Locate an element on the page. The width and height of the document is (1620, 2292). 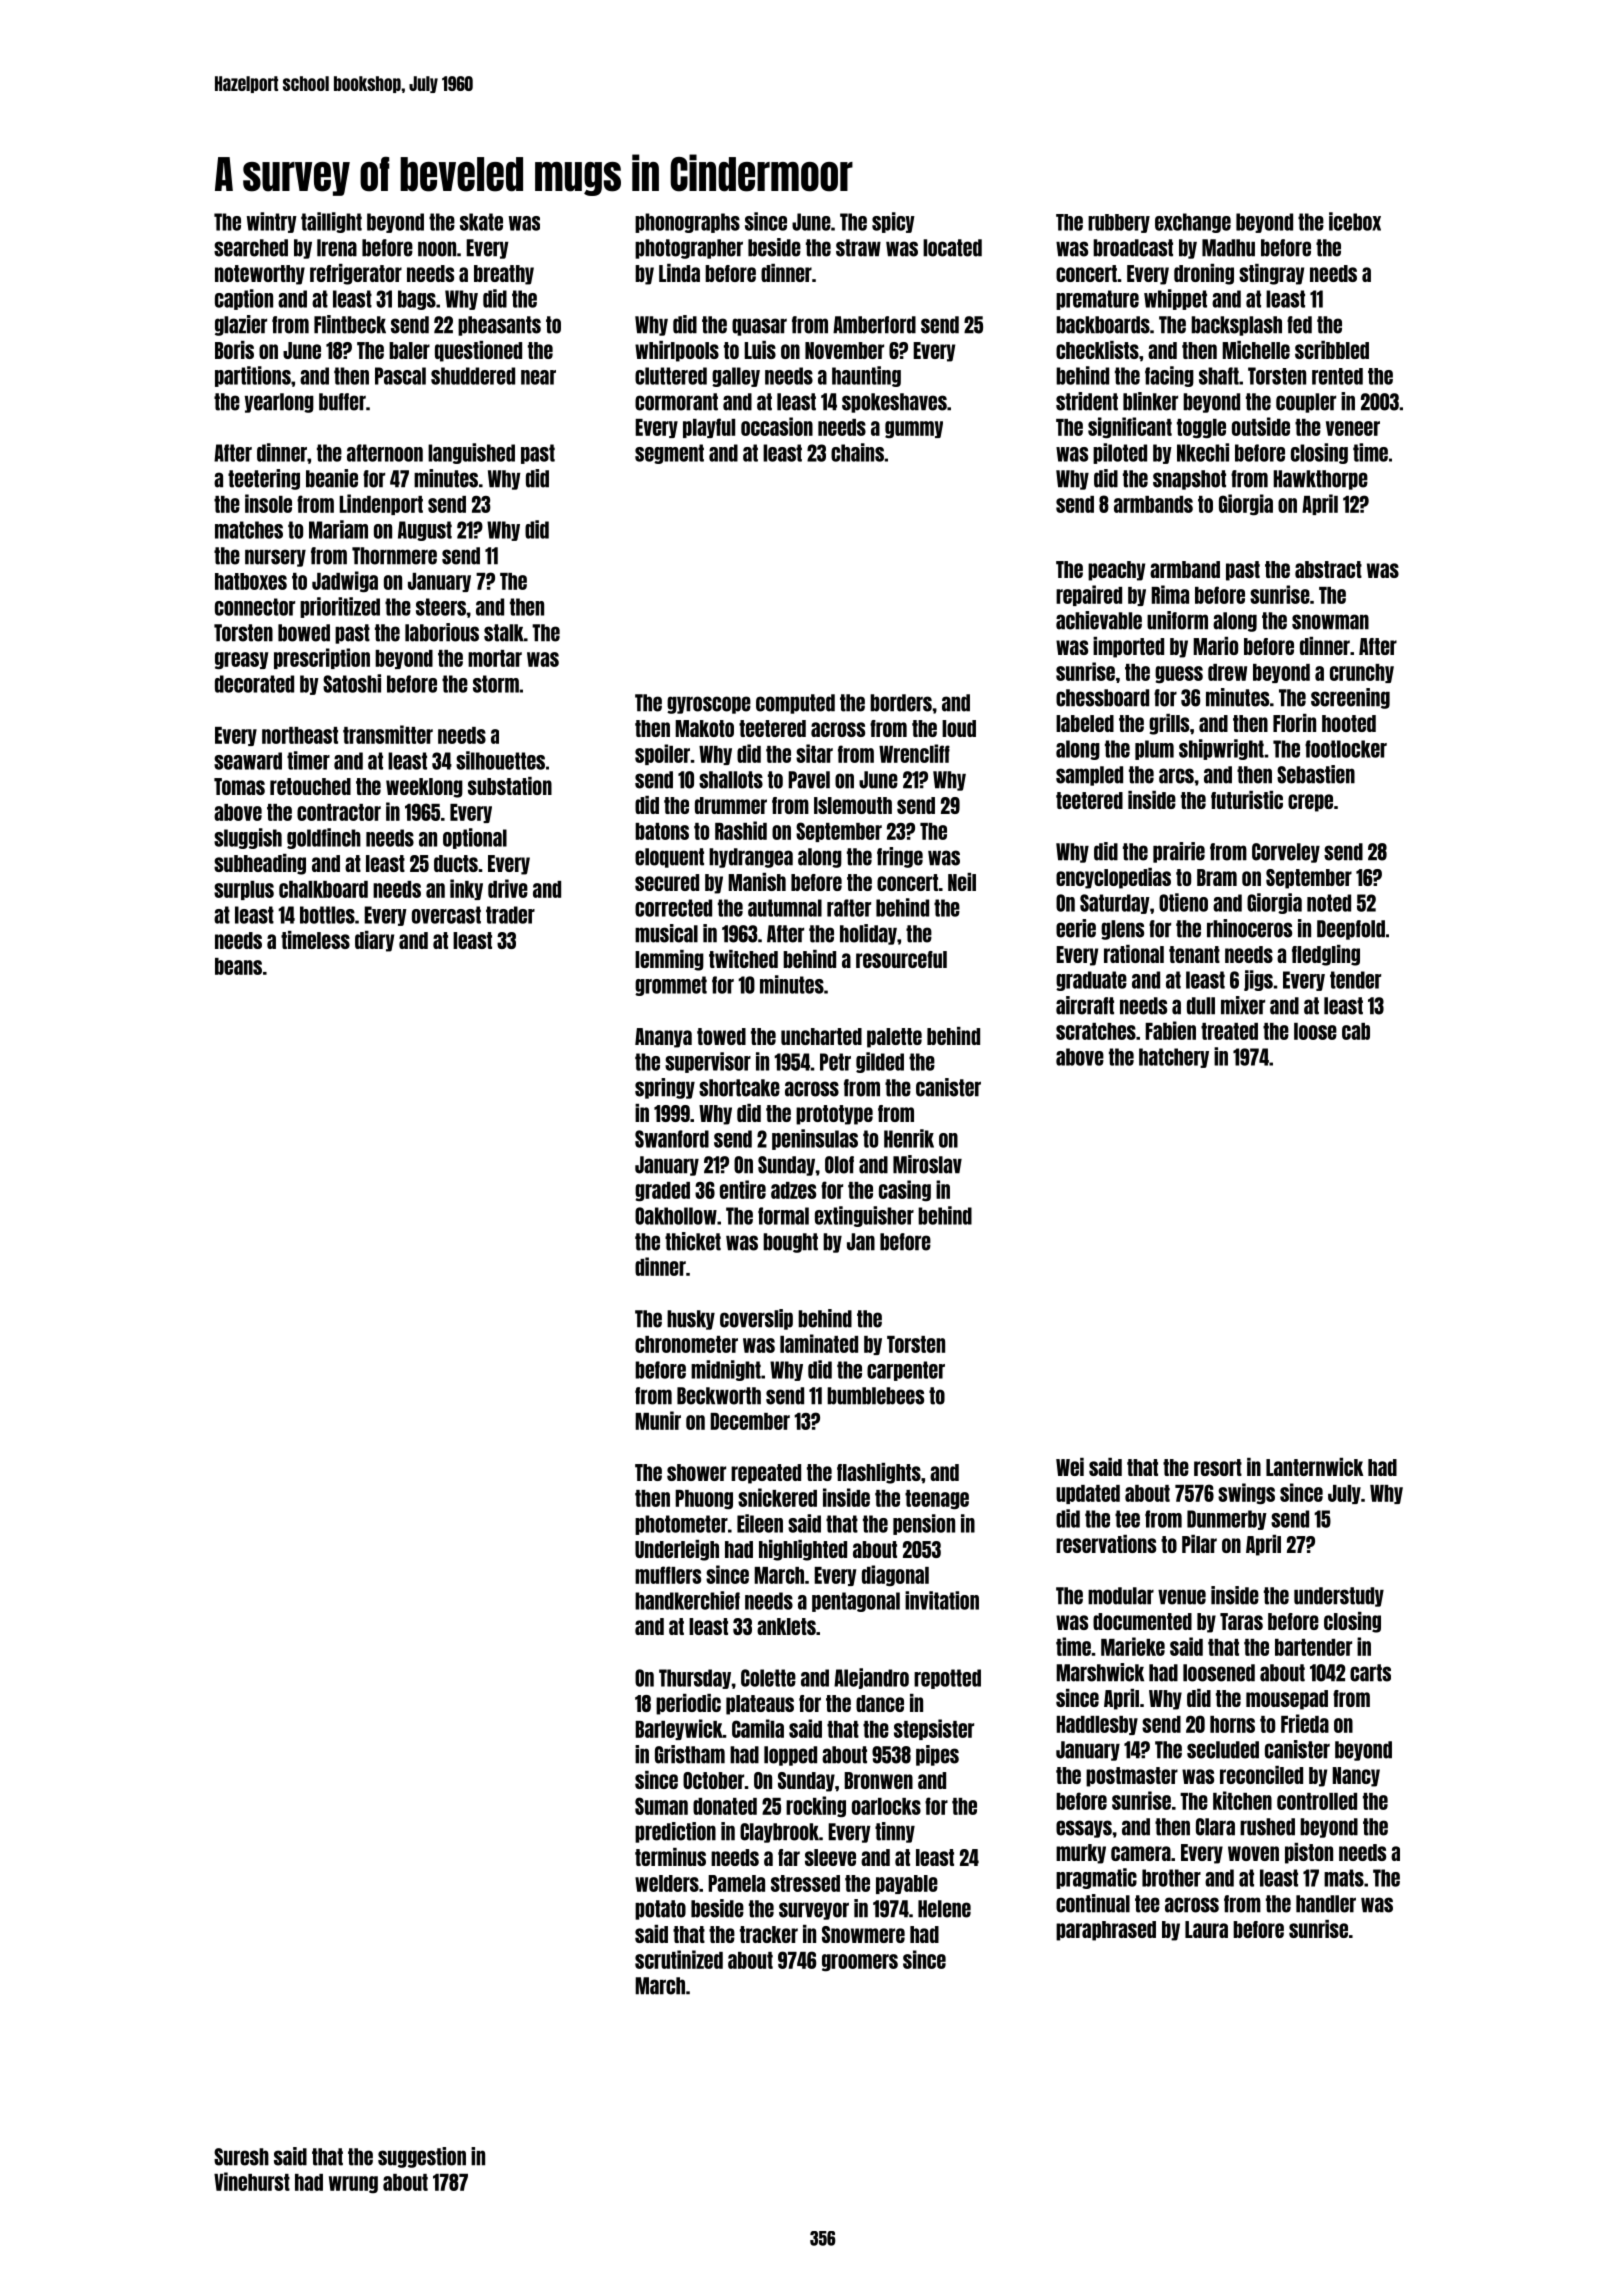
hatchery is located at coordinates (1174, 1058).
